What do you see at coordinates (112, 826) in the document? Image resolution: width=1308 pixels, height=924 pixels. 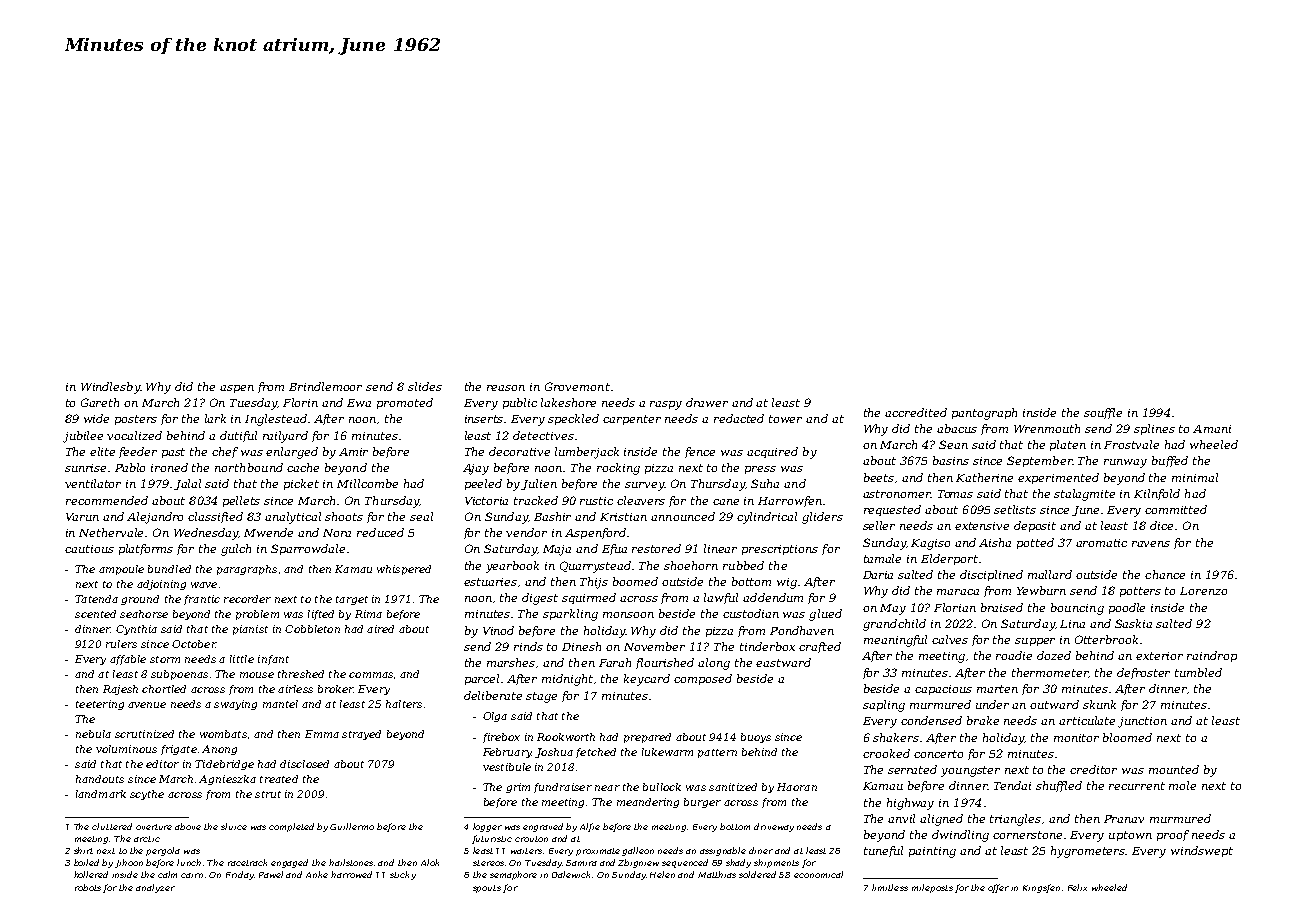 I see `cluttered` at bounding box center [112, 826].
